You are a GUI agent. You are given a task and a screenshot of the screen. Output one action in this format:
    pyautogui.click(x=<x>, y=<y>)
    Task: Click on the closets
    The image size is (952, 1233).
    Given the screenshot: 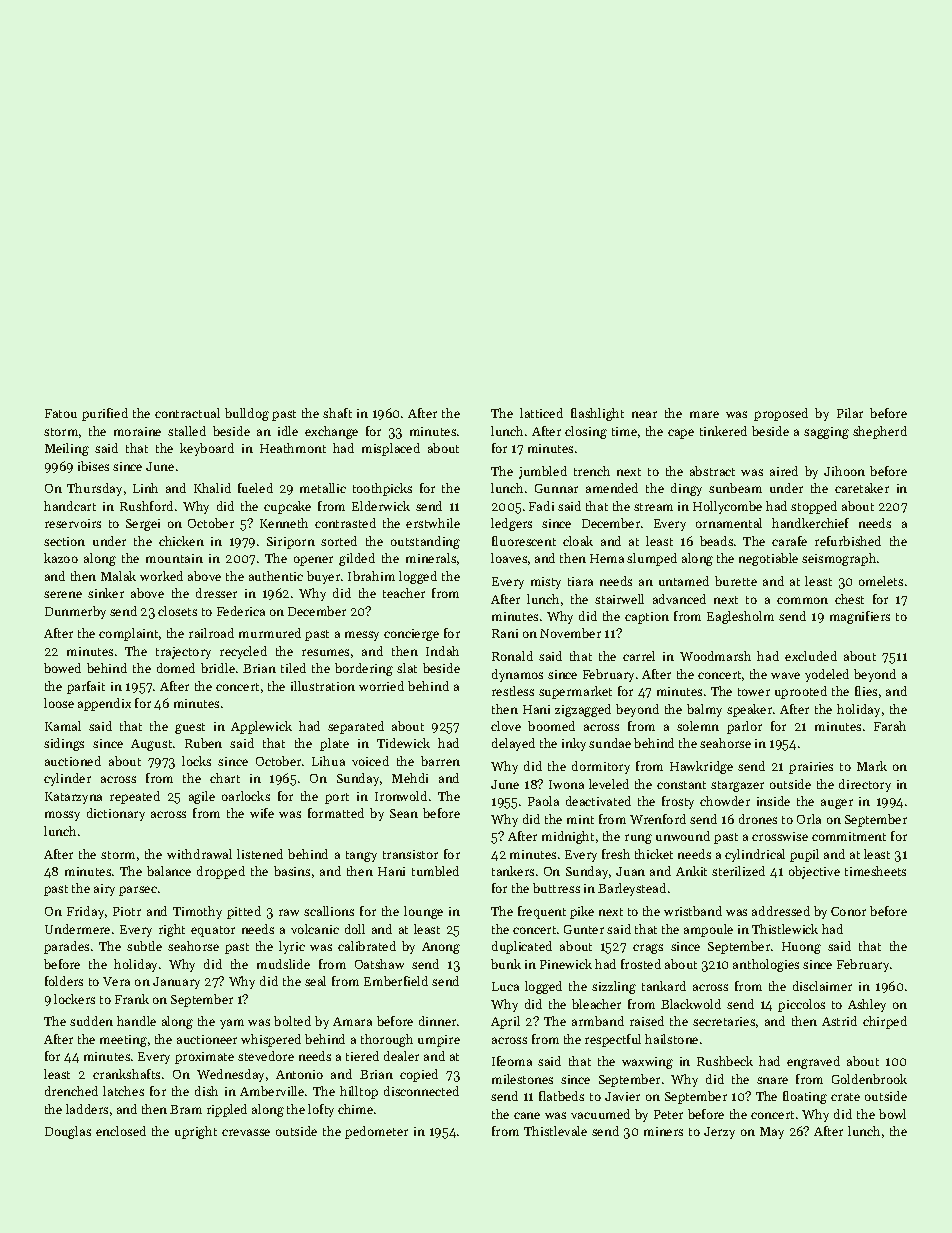 What is the action you would take?
    pyautogui.click(x=177, y=611)
